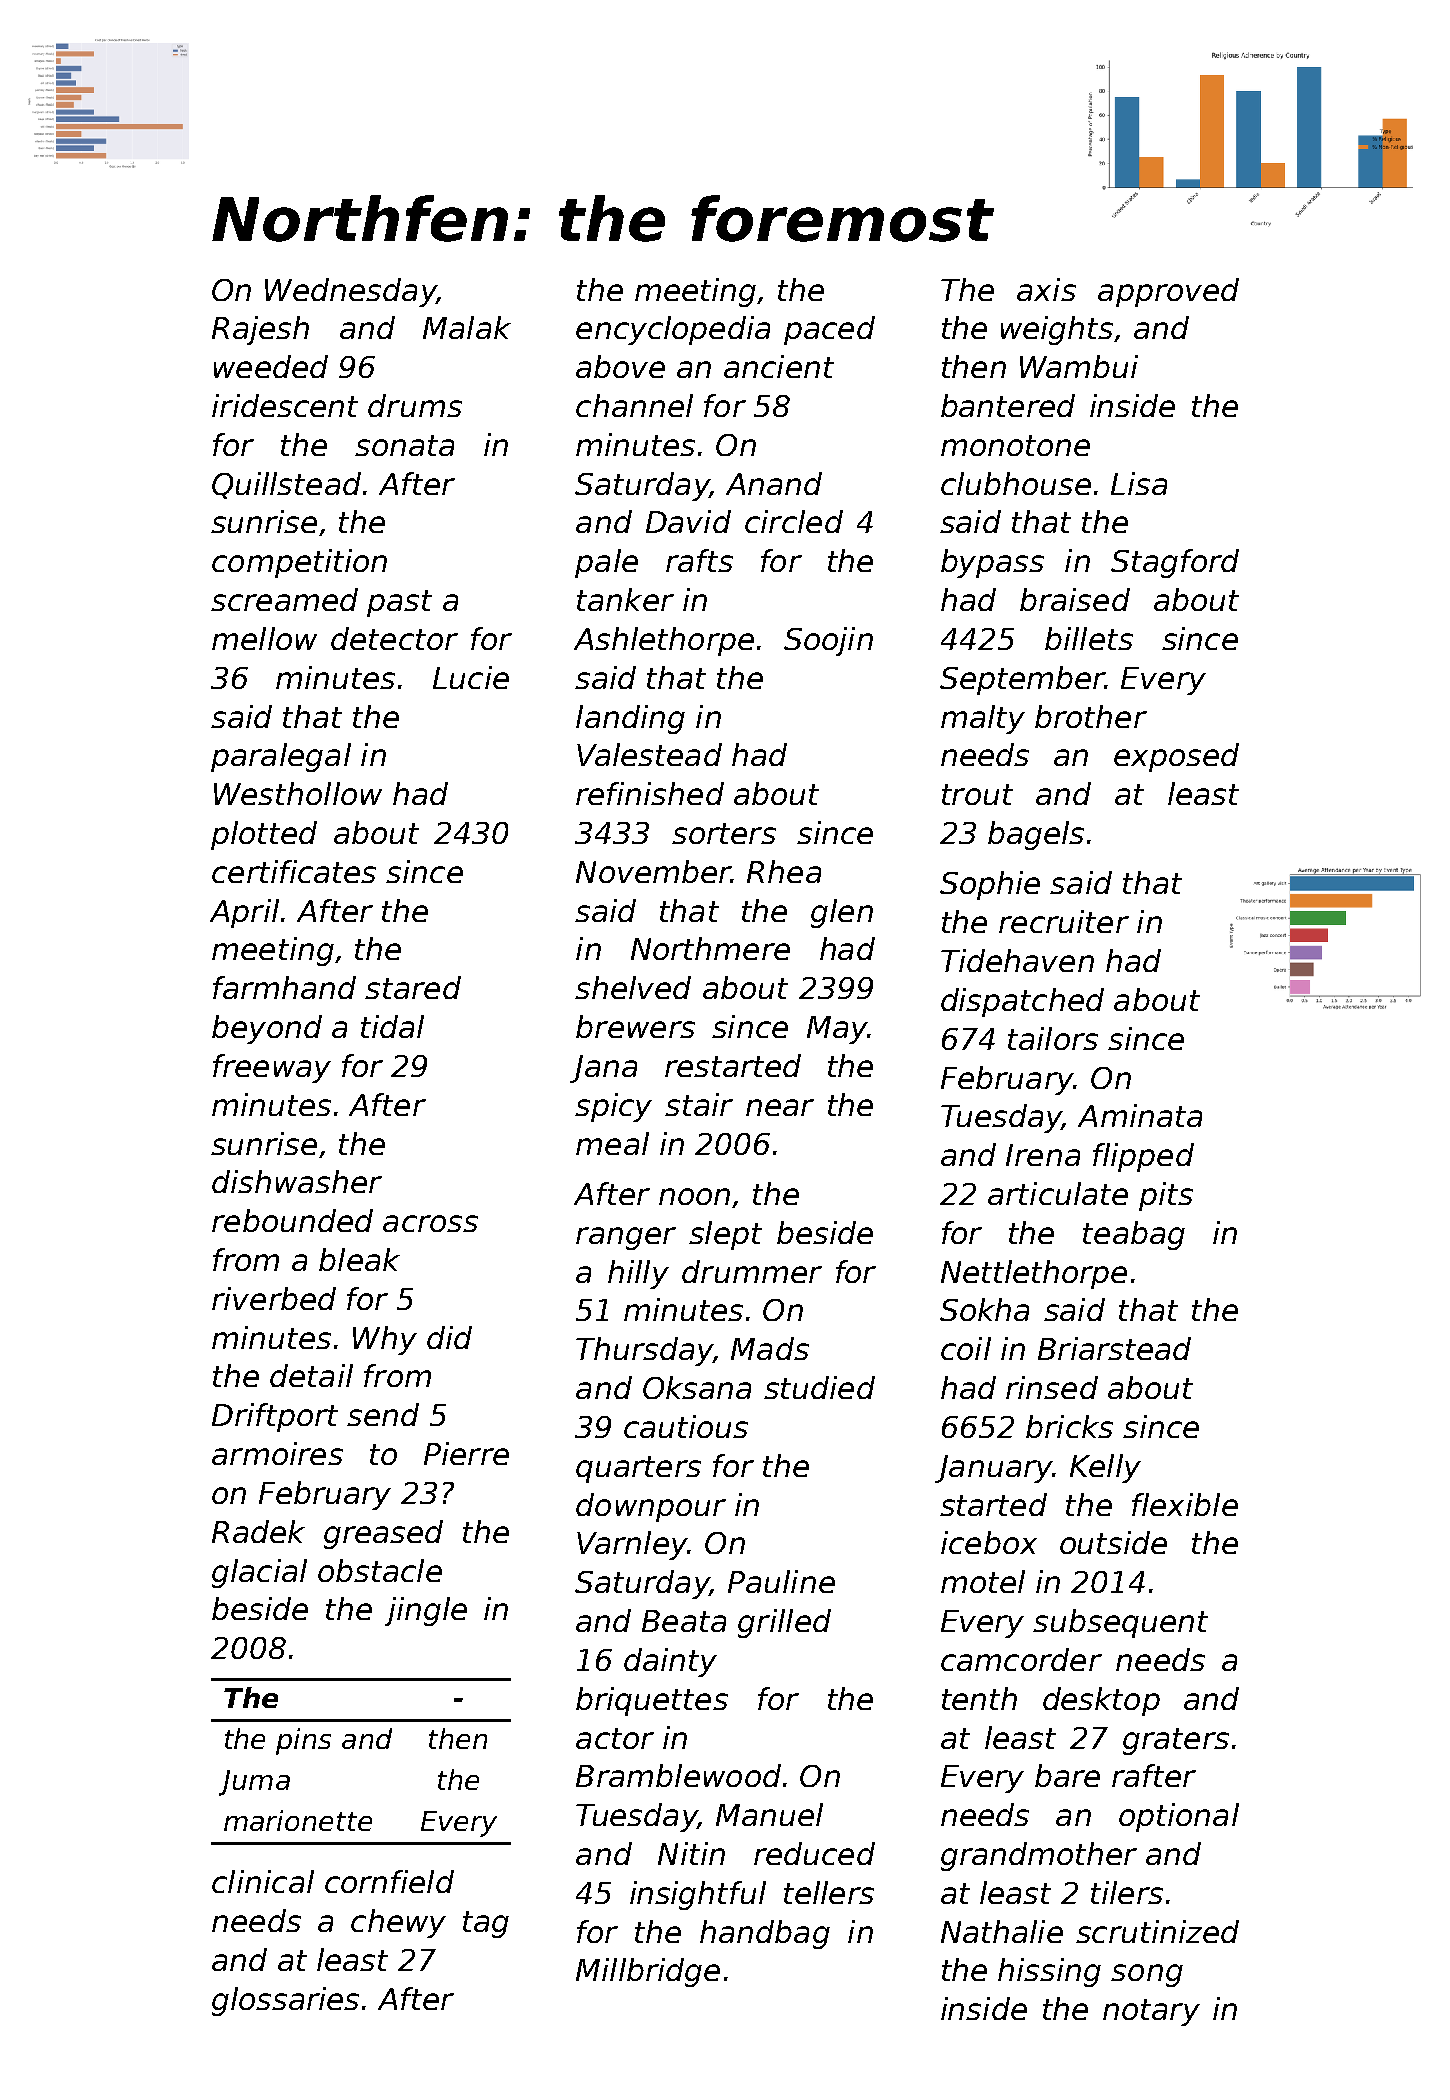 Image resolution: width=1450 pixels, height=2100 pixels. What do you see at coordinates (620, 366) in the page?
I see `above` at bounding box center [620, 366].
